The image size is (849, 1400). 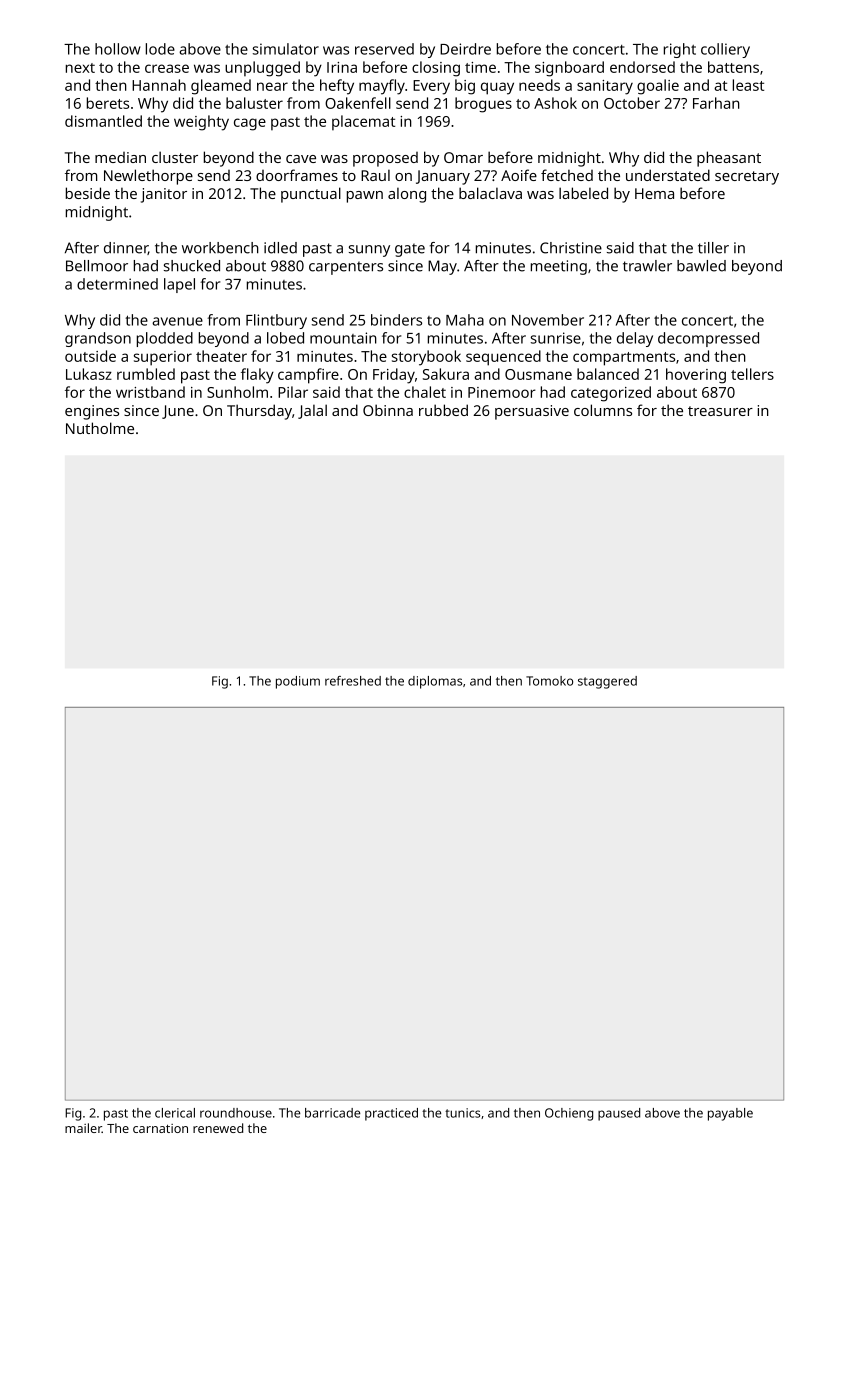 I want to click on treasurer, so click(x=720, y=411).
